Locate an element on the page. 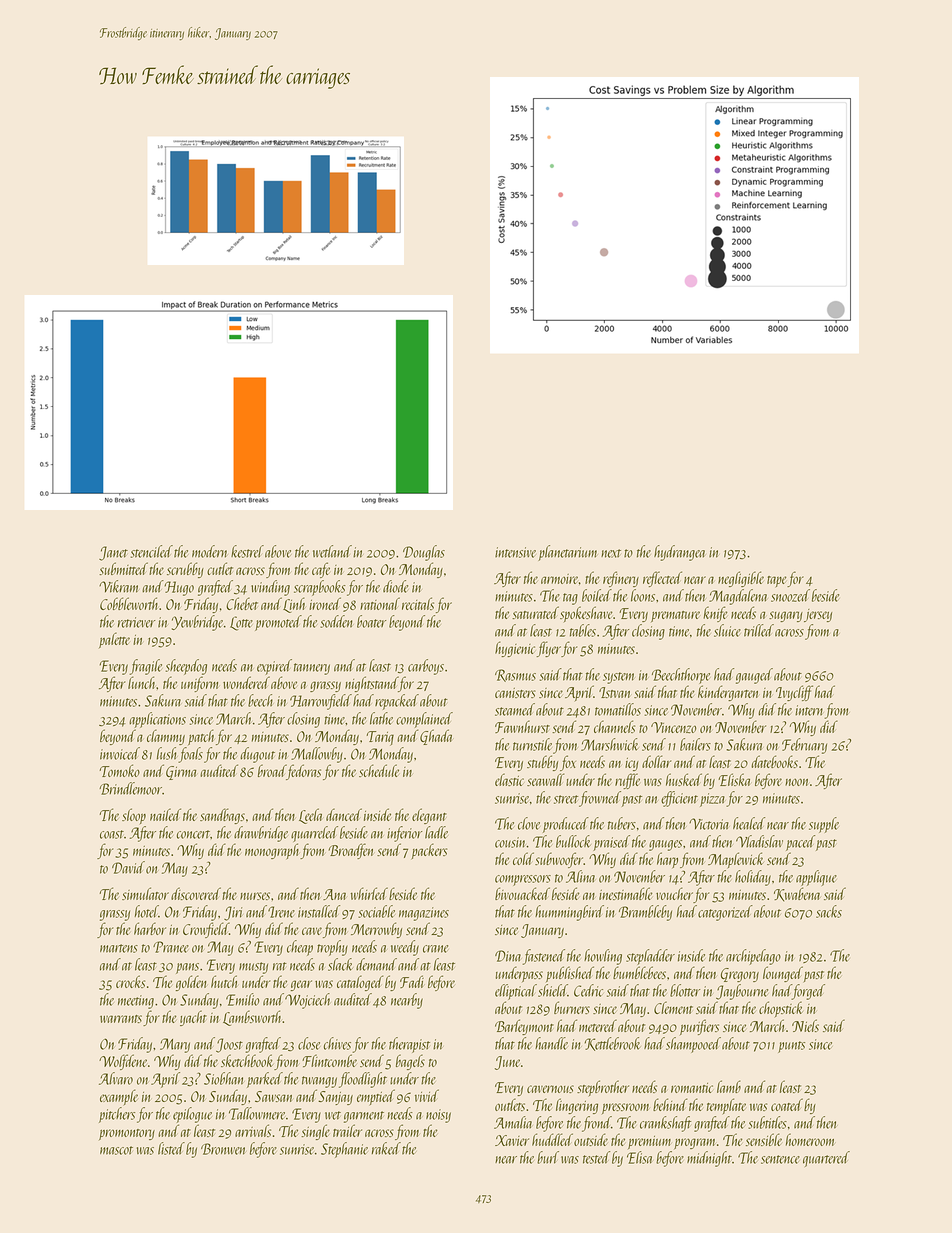 This image has height=1233, width=952. huddled is located at coordinates (552, 1139).
